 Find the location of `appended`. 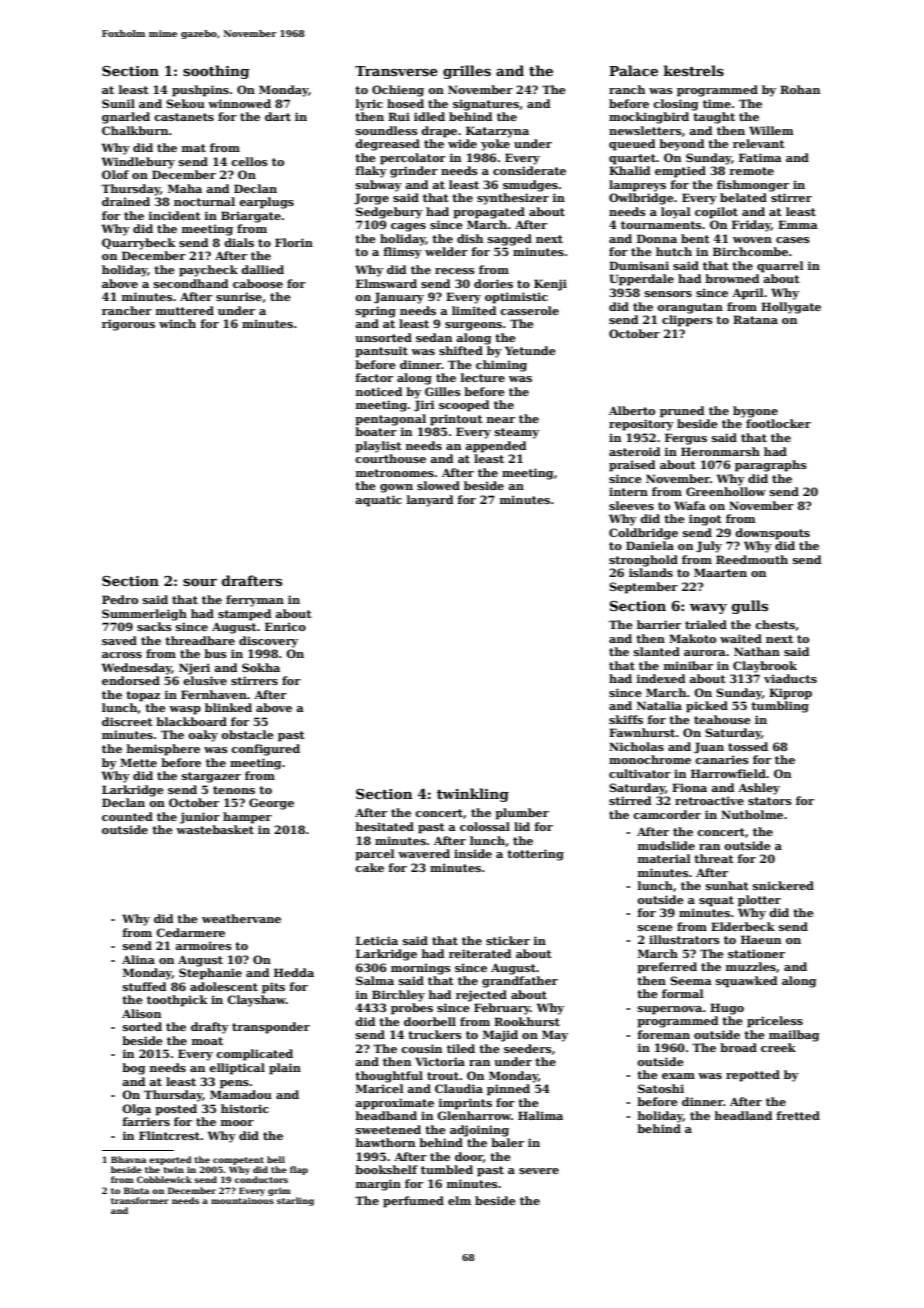

appended is located at coordinates (495, 447).
